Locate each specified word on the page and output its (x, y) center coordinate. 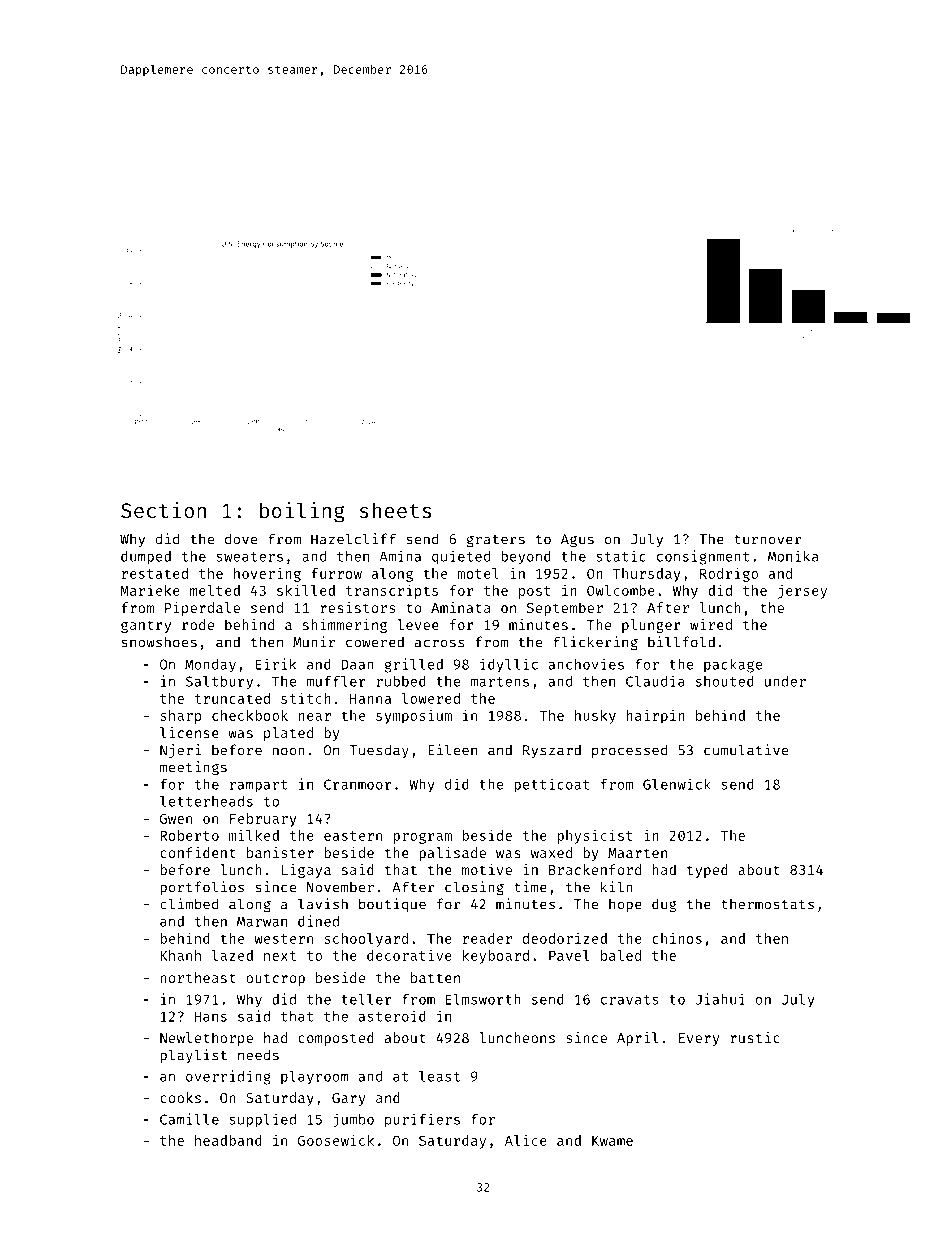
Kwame (612, 1141)
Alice (526, 1140)
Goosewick (336, 1140)
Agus (577, 541)
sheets (395, 510)
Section (163, 510)
